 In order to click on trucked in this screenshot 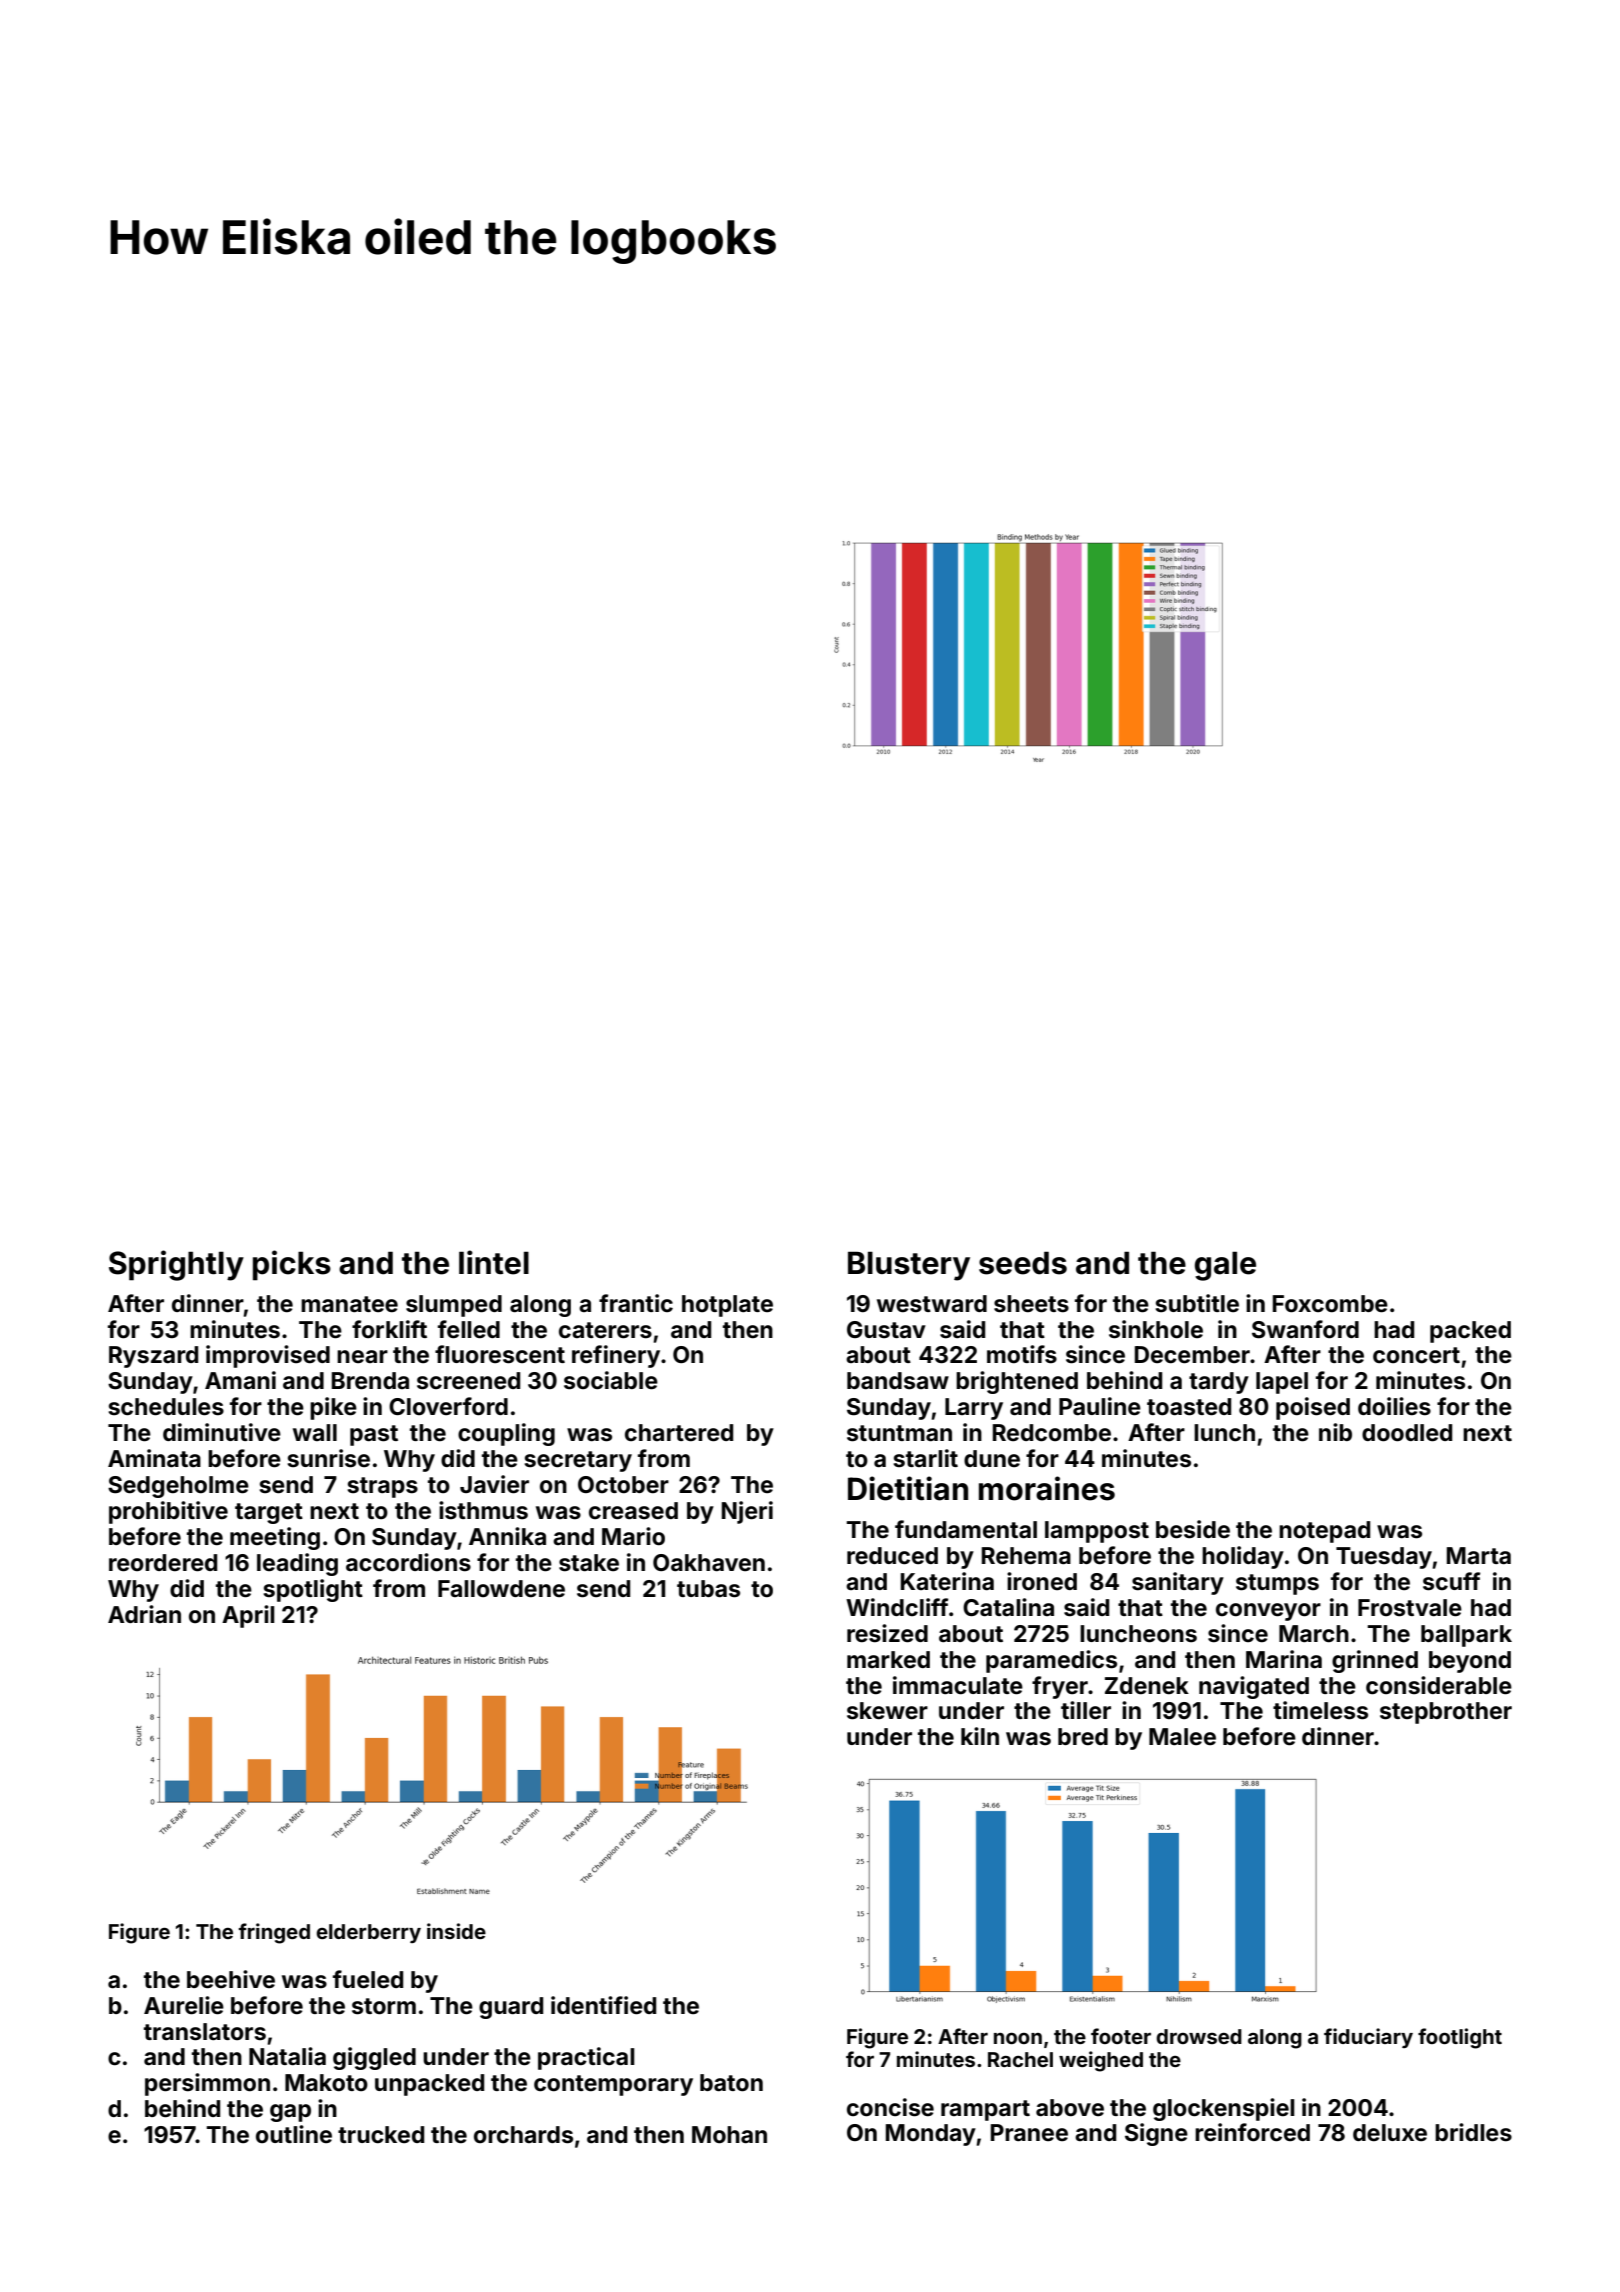, I will do `click(381, 2135)`.
